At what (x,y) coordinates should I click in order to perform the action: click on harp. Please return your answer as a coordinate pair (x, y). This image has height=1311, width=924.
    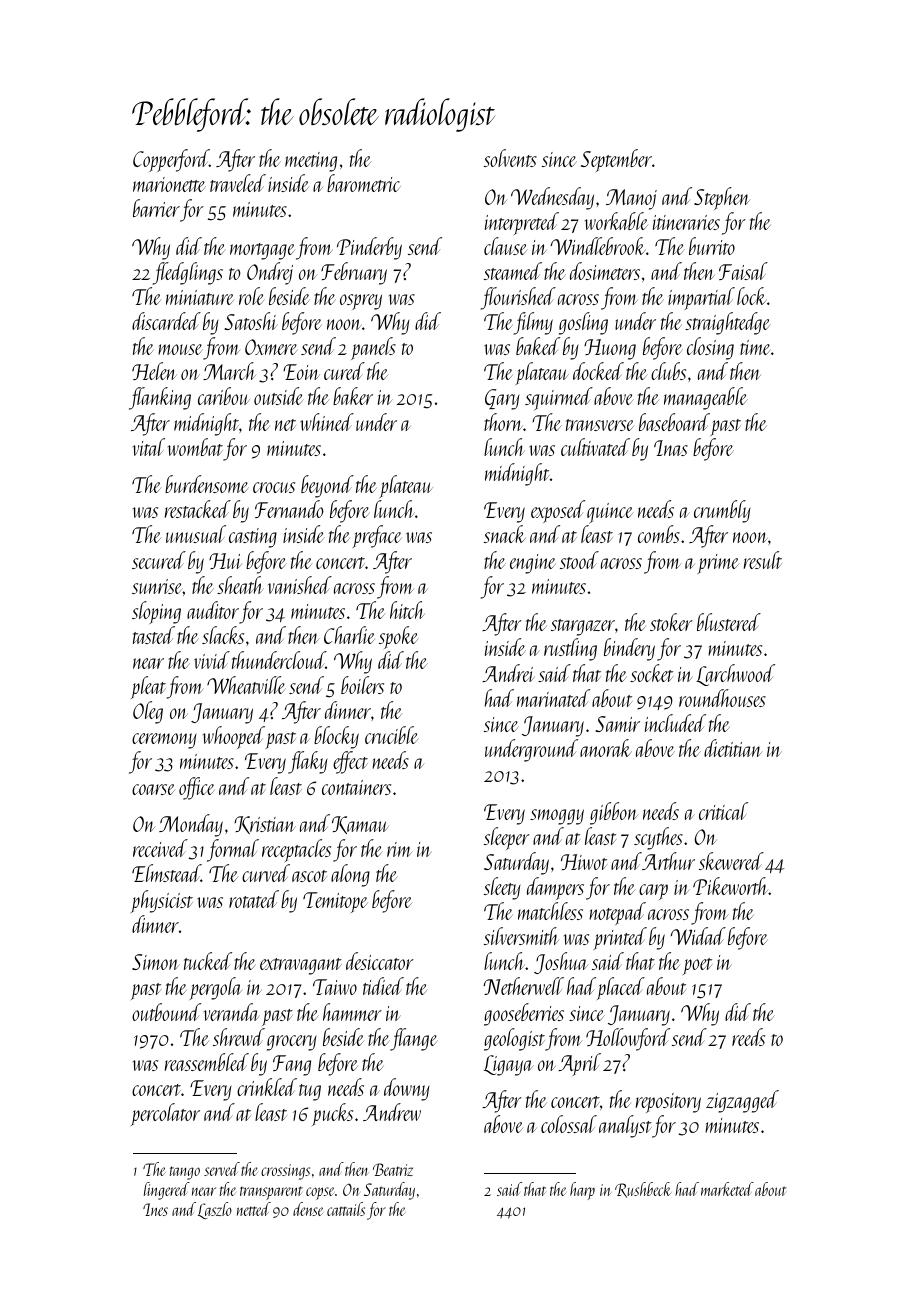
    Looking at the image, I should click on (582, 1191).
